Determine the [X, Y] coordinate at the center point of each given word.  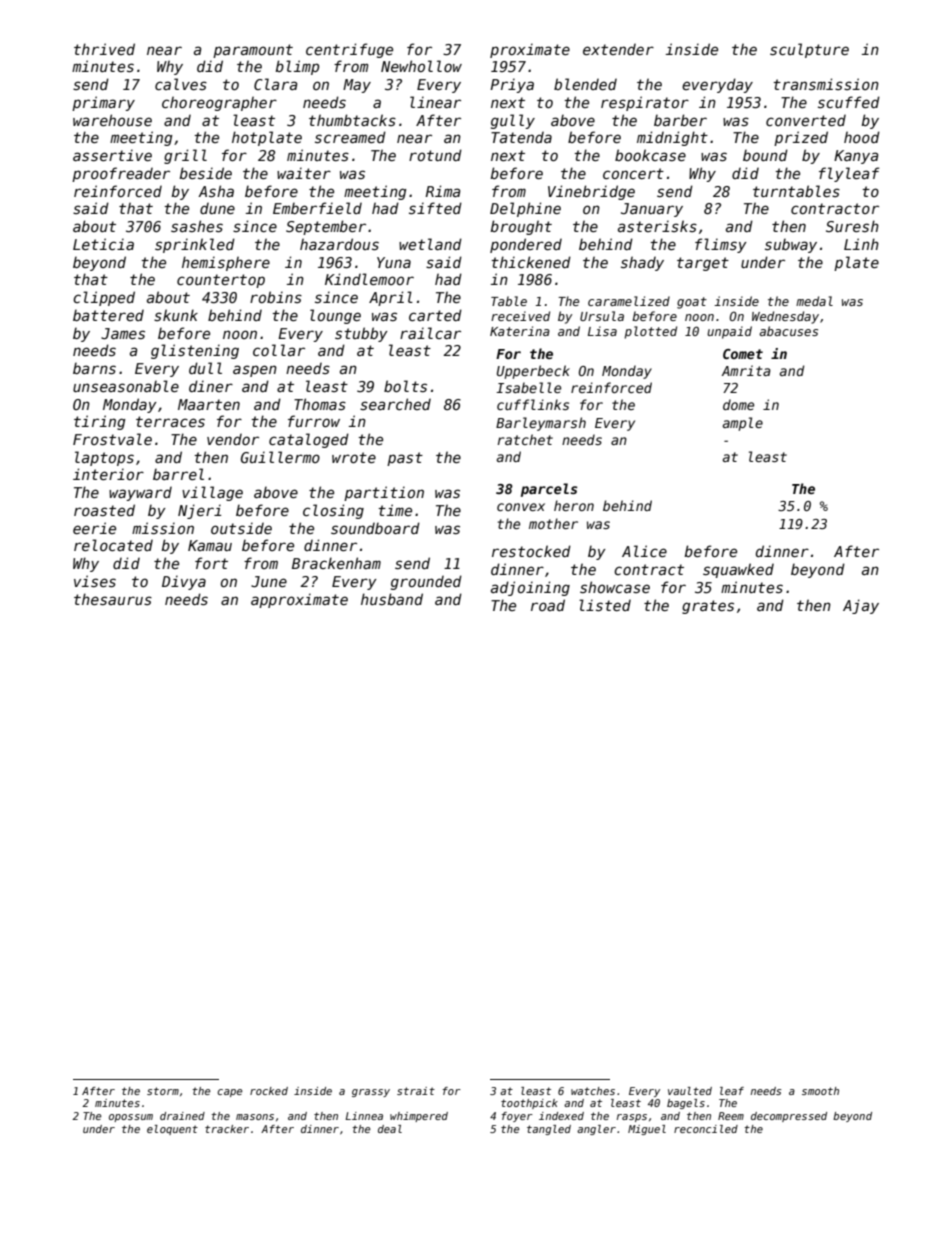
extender [618, 49]
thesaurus [113, 599]
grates [708, 607]
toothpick [529, 1104]
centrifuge [349, 50]
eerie [94, 528]
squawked [738, 570]
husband [392, 599]
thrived [104, 49]
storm [163, 1091]
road [548, 605]
